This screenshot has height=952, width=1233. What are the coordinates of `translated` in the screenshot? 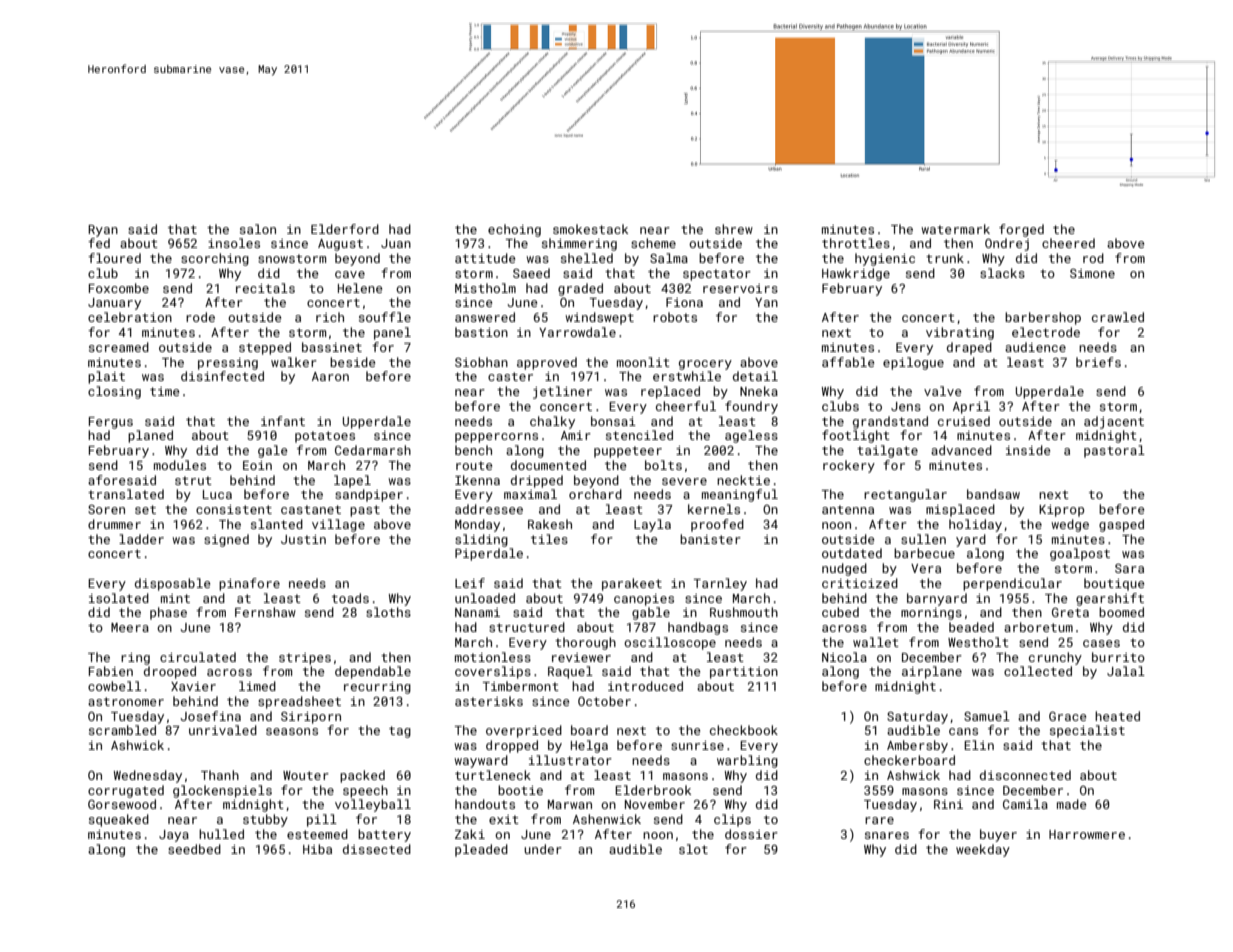 It's located at (126, 494).
